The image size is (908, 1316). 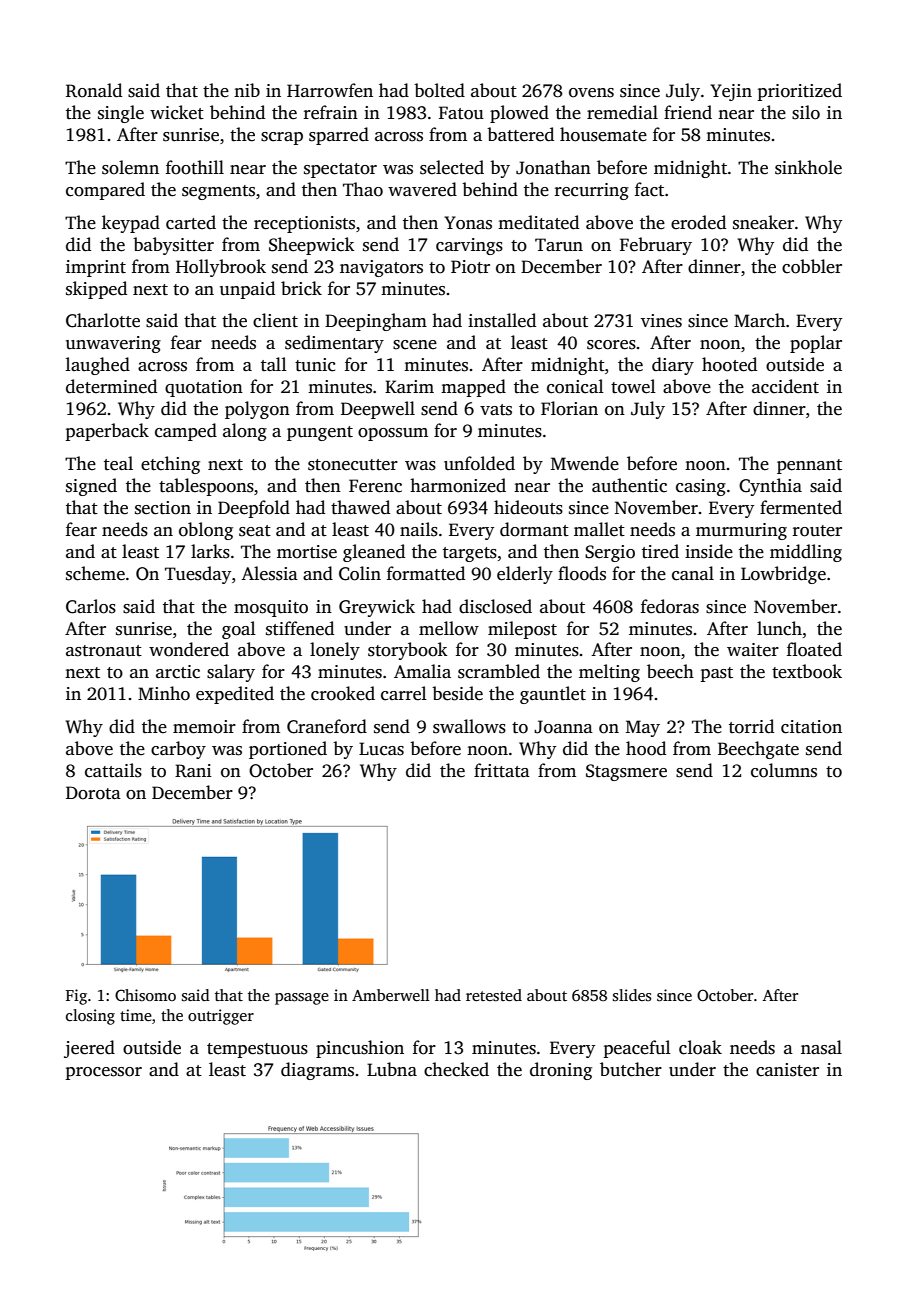 I want to click on droning, so click(x=561, y=1071).
